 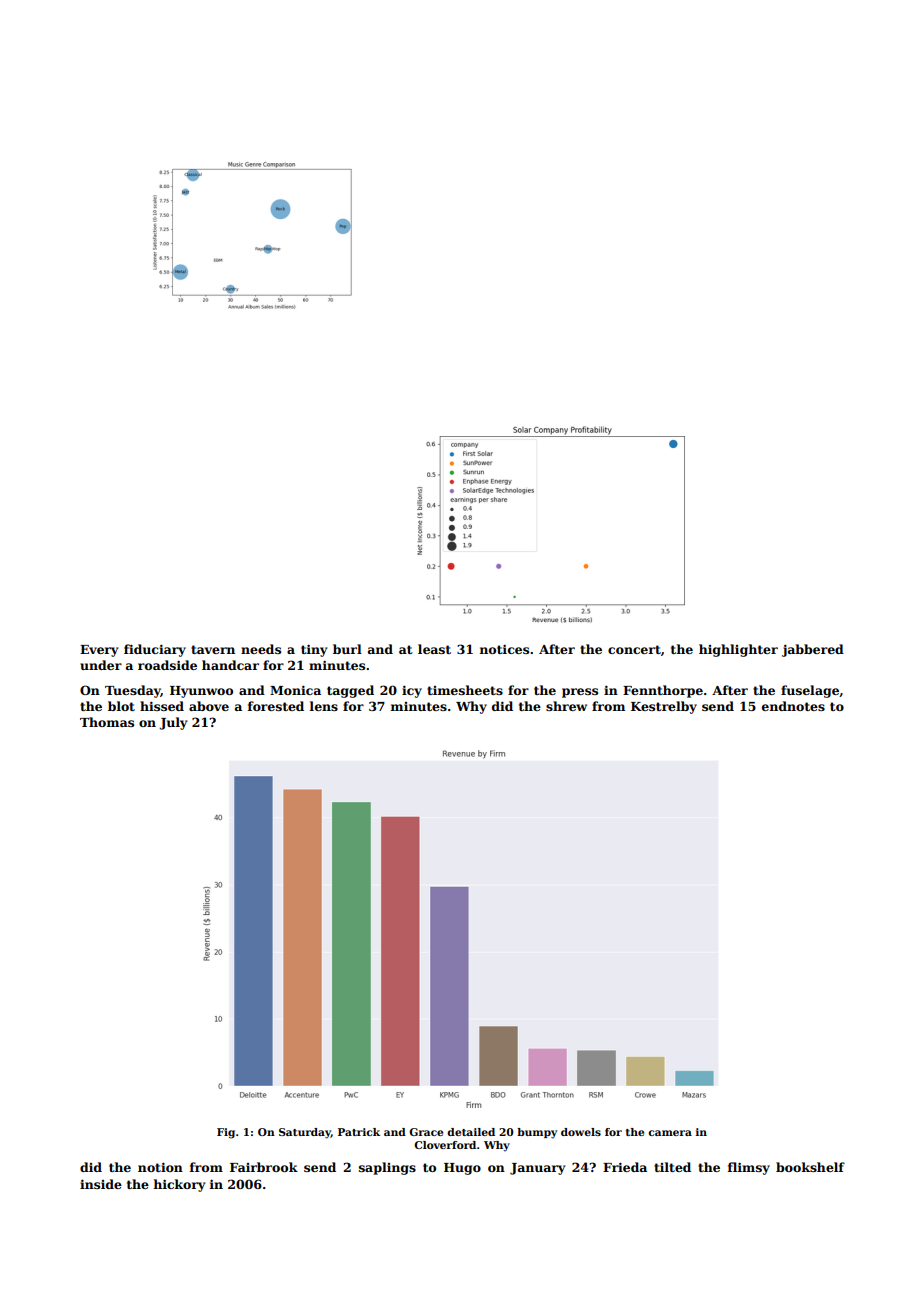 What do you see at coordinates (99, 651) in the image?
I see `Every` at bounding box center [99, 651].
